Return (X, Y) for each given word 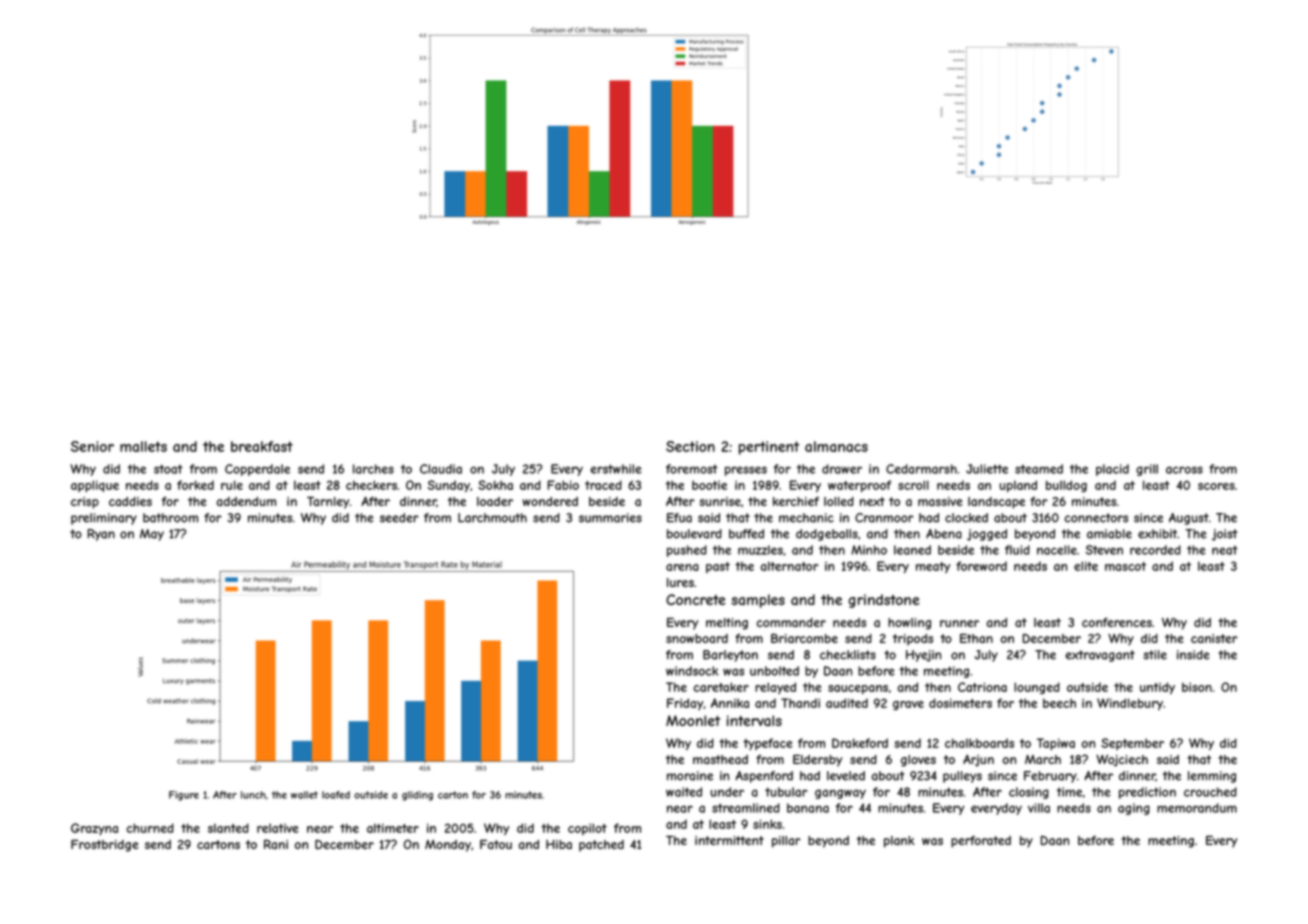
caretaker (721, 687)
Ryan (101, 535)
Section (690, 446)
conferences (1117, 622)
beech (1059, 703)
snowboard (697, 638)
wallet (304, 795)
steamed (1039, 469)
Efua (679, 518)
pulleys (962, 777)
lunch (253, 795)
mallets (143, 446)
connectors (1096, 518)
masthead (720, 759)
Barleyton (730, 656)
